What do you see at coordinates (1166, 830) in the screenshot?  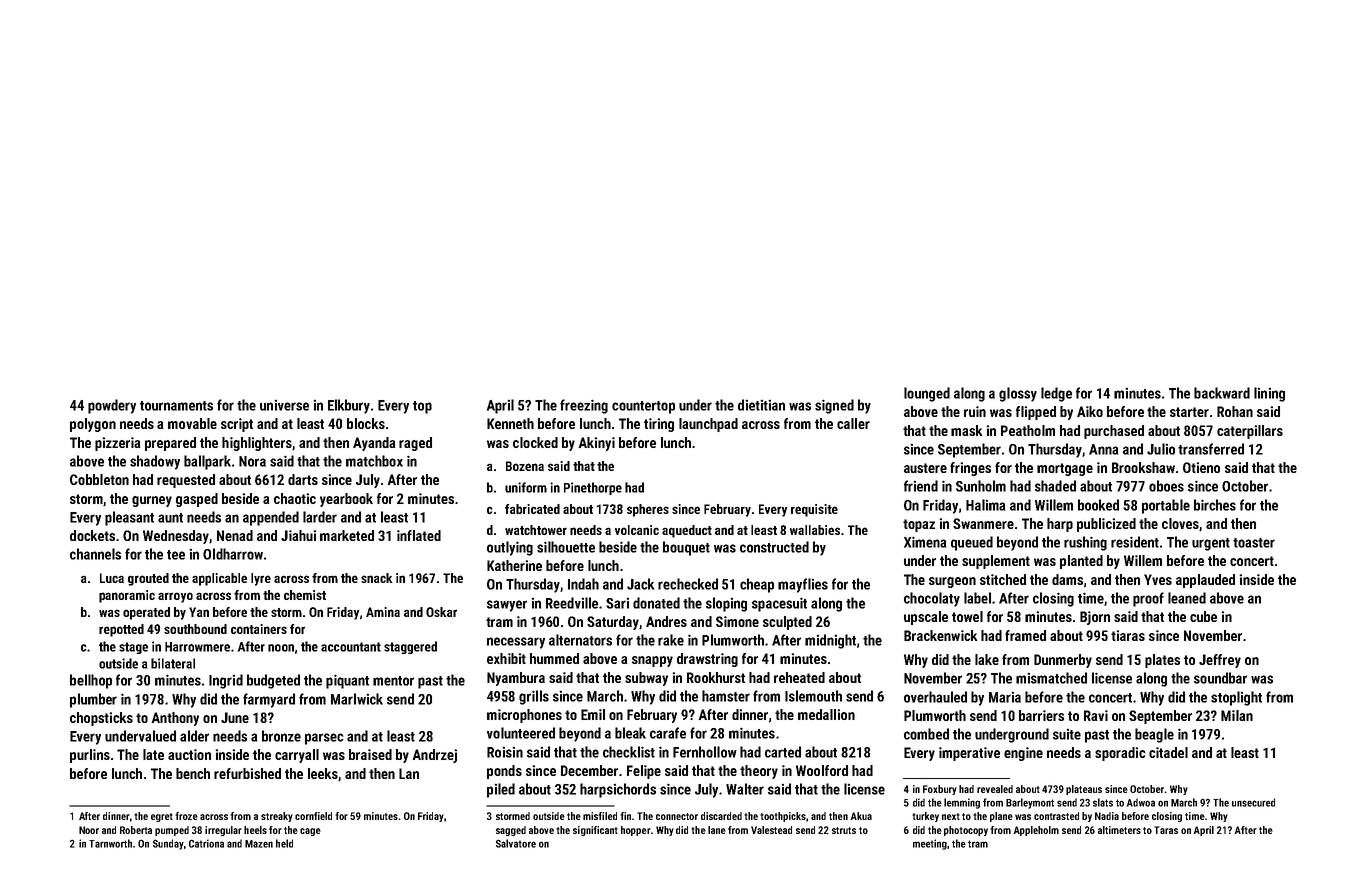 I see `Taras` at bounding box center [1166, 830].
